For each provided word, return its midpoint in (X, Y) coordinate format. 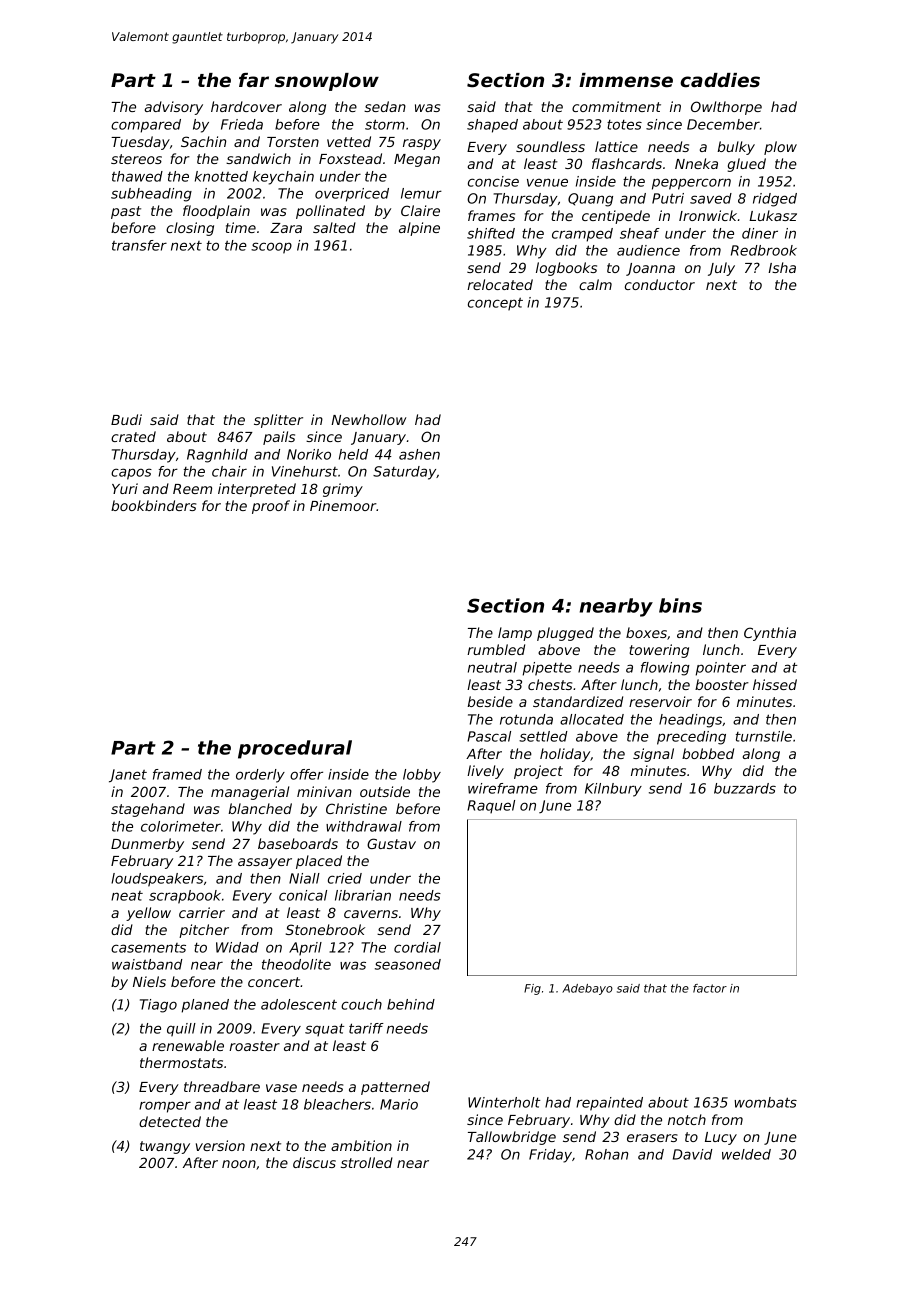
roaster (254, 1046)
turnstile (764, 736)
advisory (174, 108)
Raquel (491, 807)
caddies (720, 80)
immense (626, 80)
